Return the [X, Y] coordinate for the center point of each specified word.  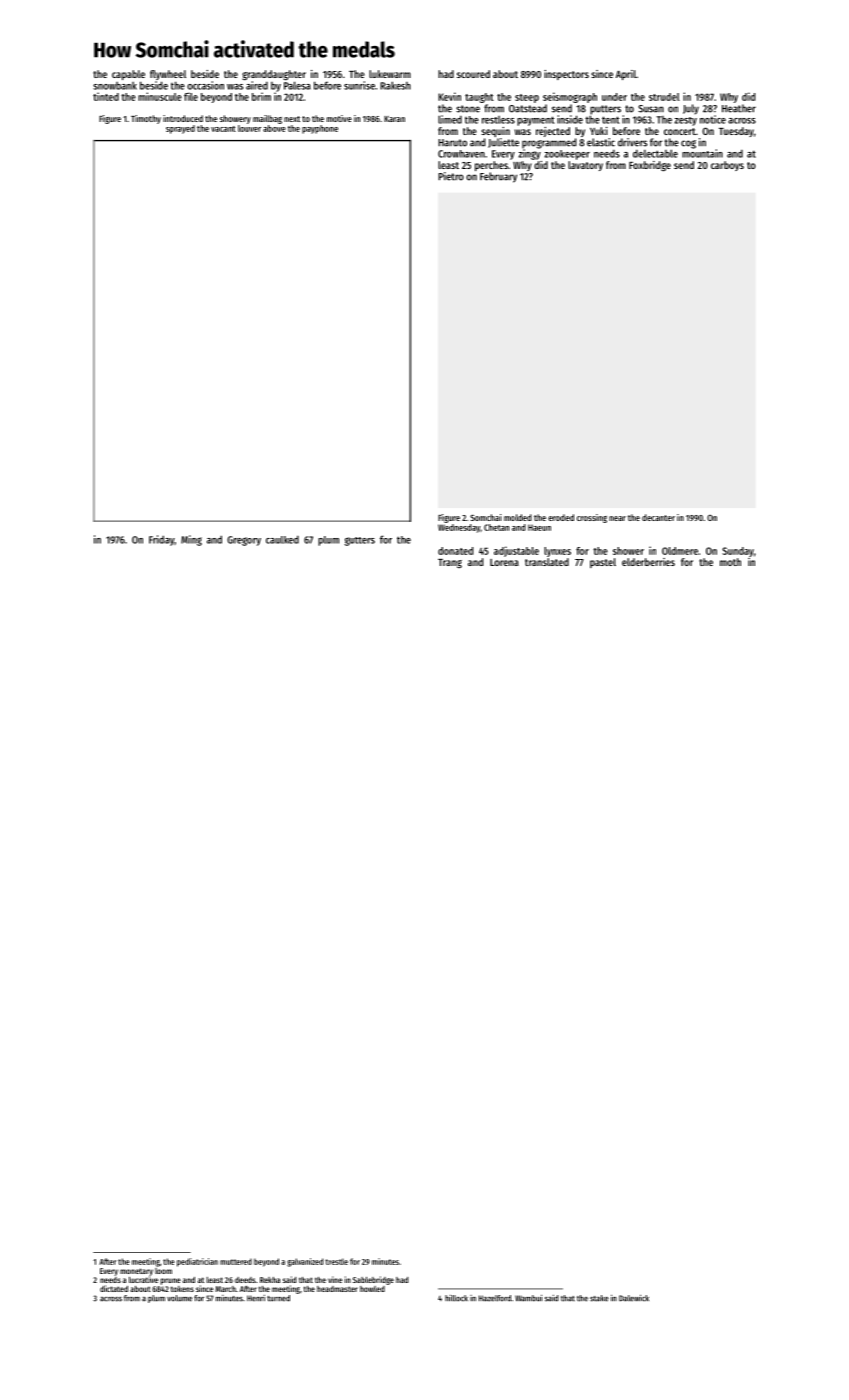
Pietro [451, 176]
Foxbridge [650, 166]
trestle [336, 1261]
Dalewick [634, 1298]
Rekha [270, 1280]
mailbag [267, 119]
